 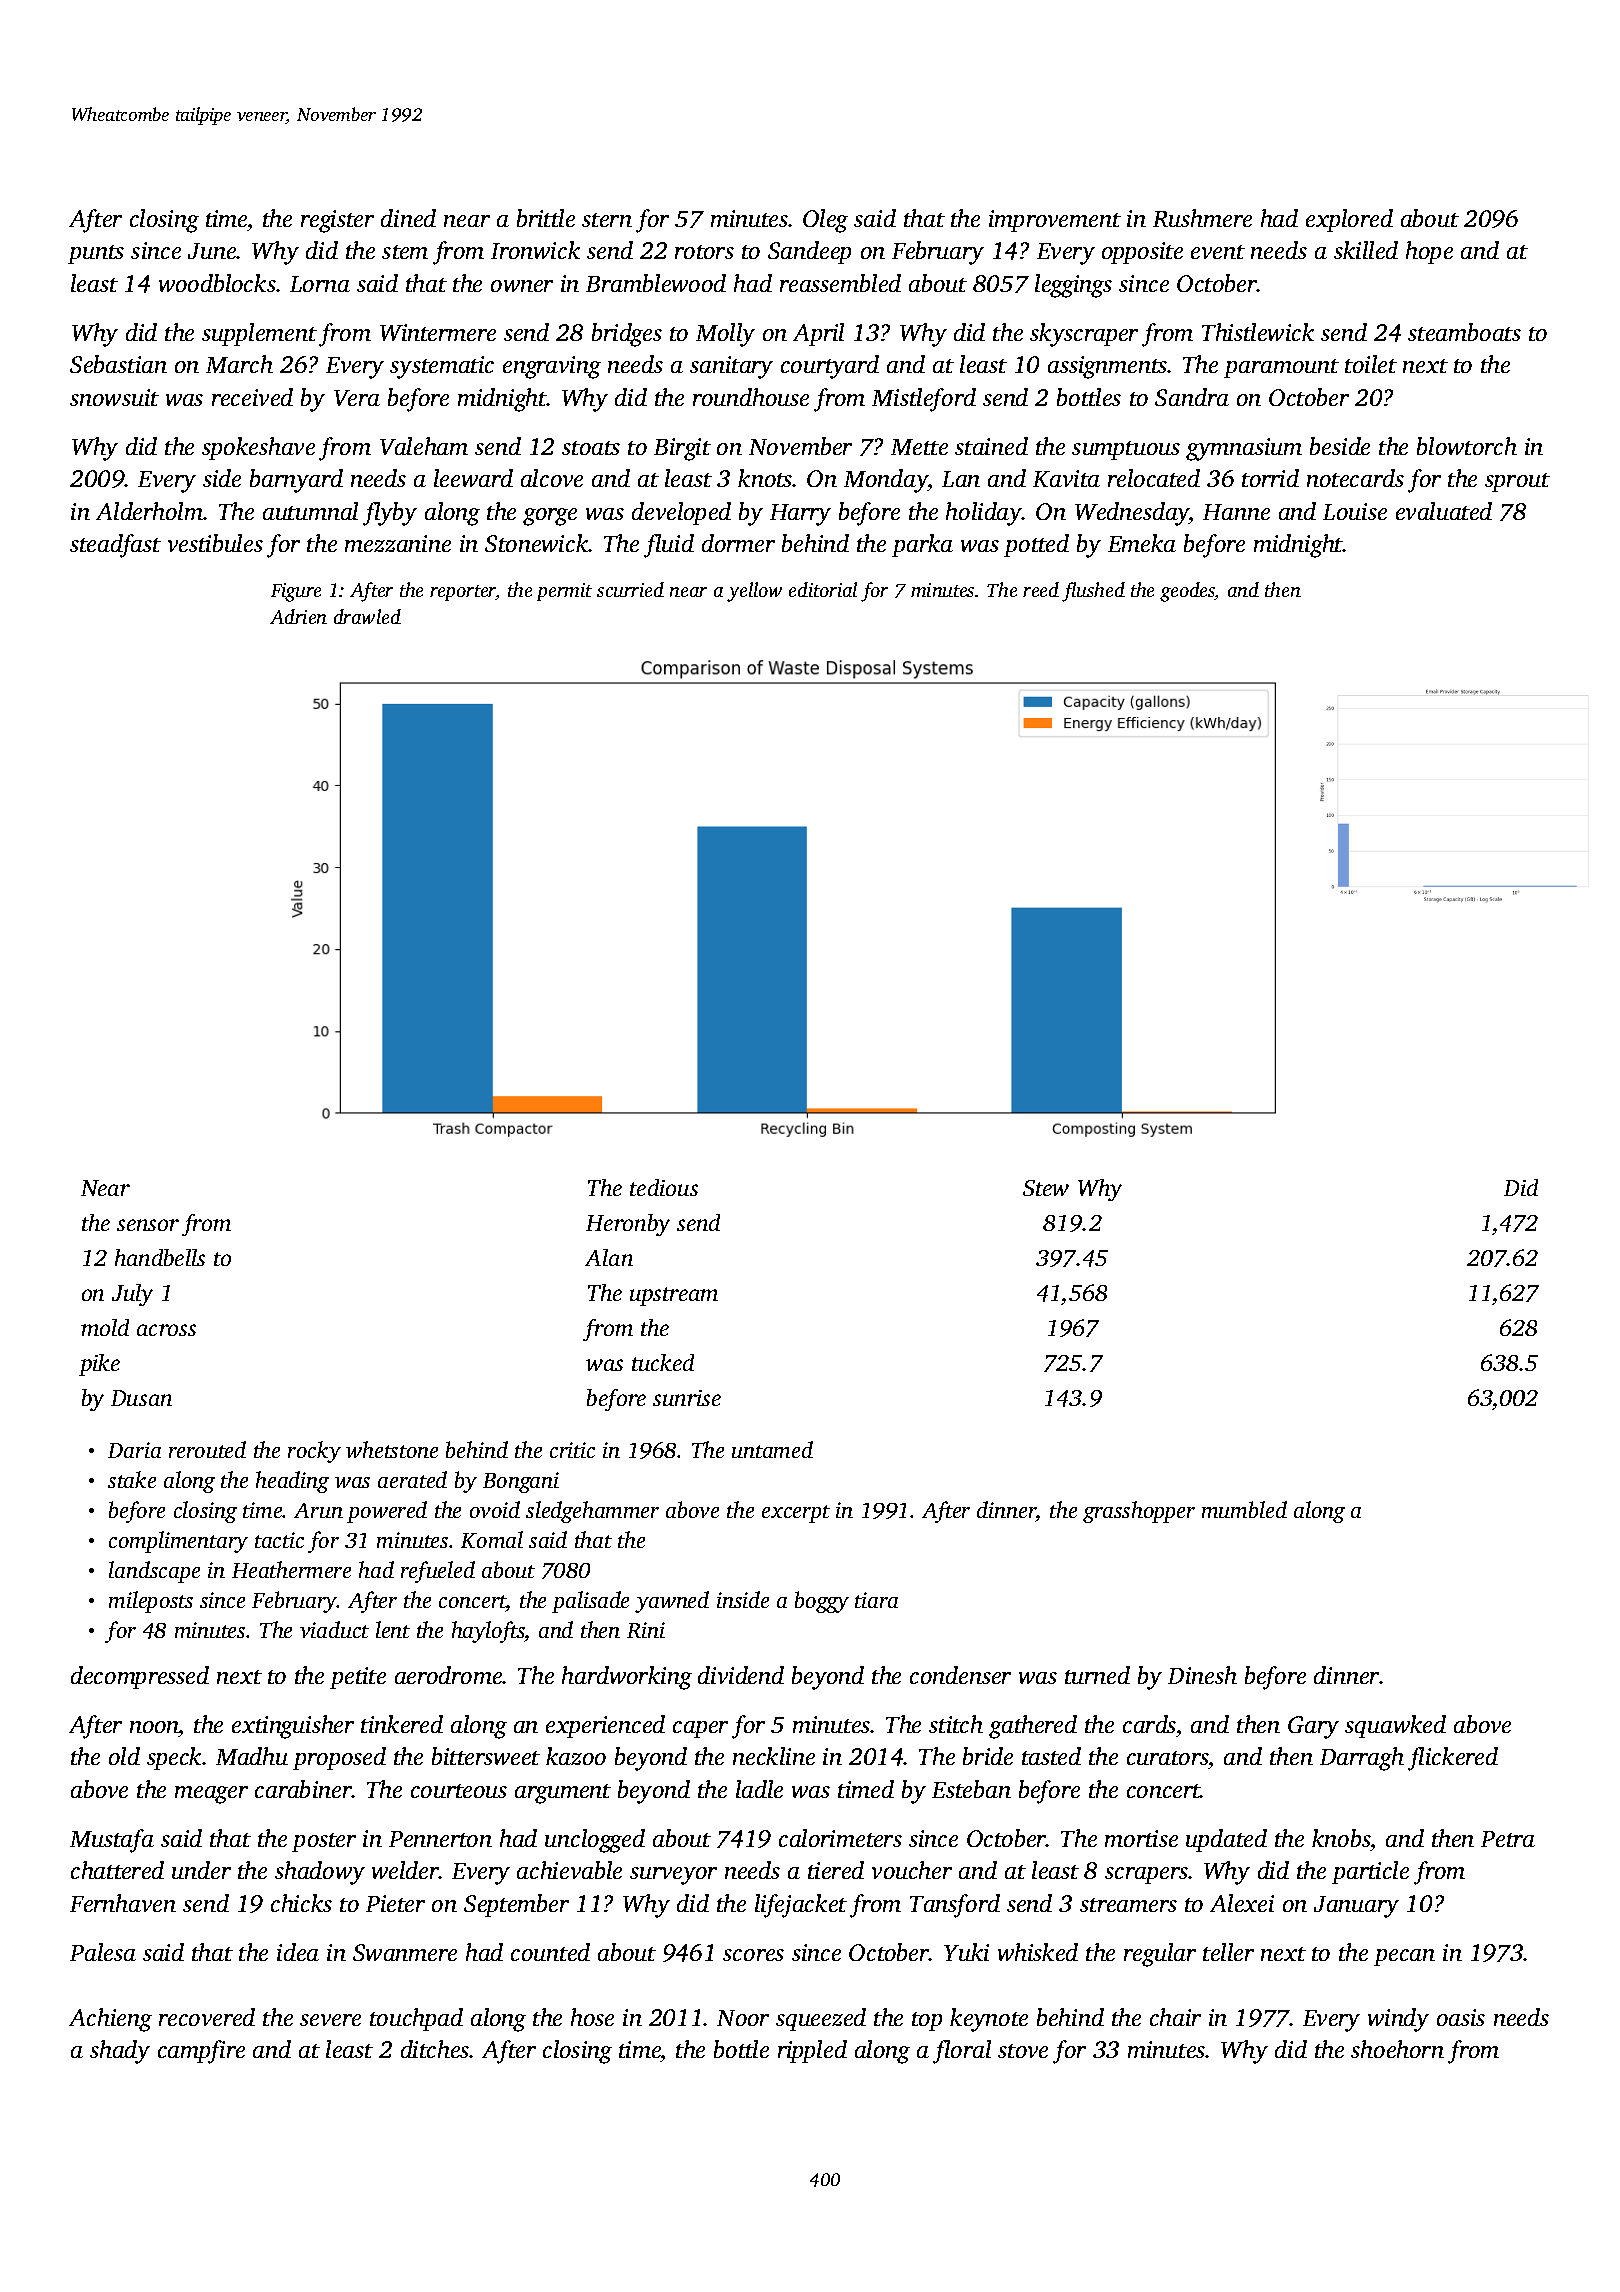 What do you see at coordinates (664, 1187) in the page?
I see `tedious` at bounding box center [664, 1187].
